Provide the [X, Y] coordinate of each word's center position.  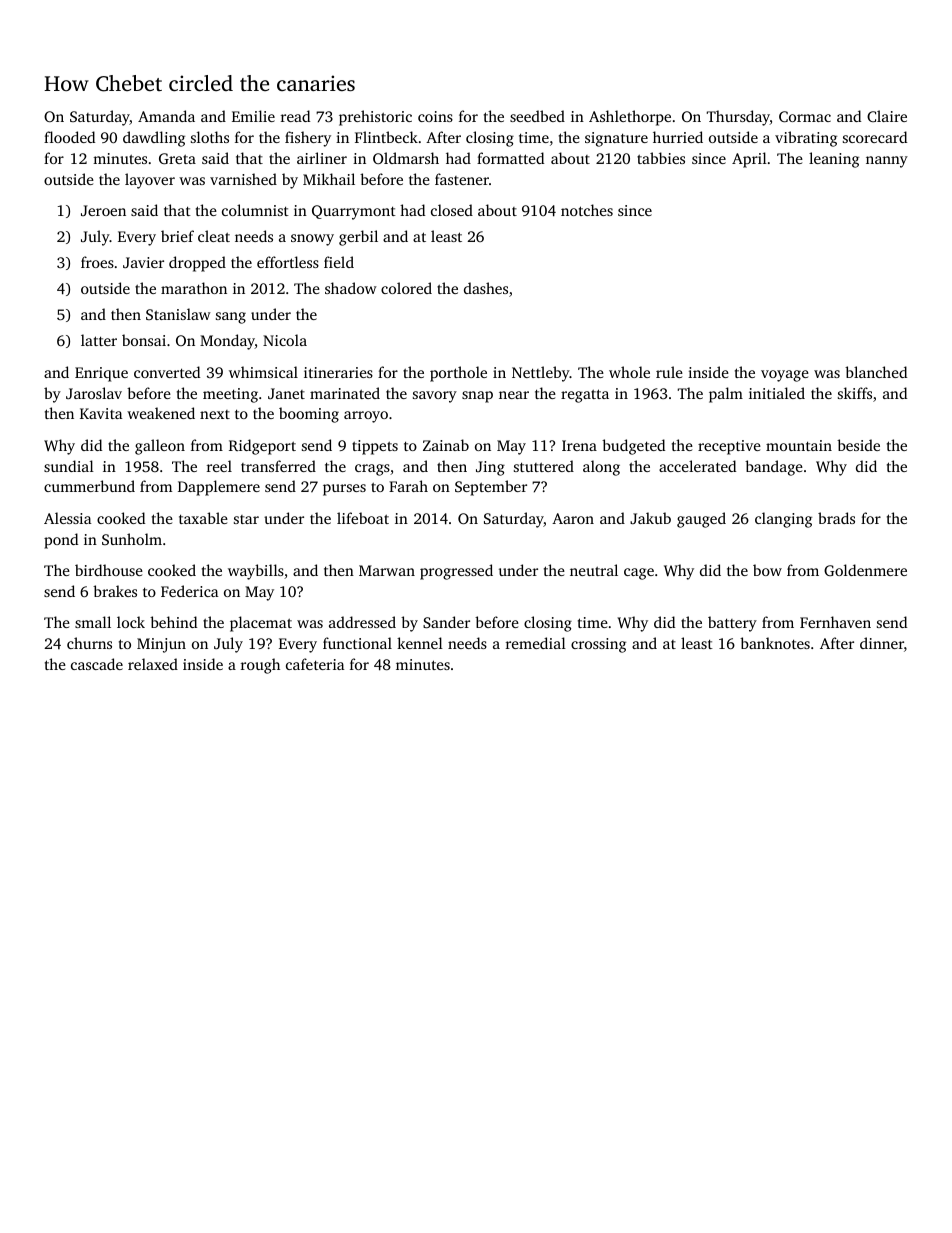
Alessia [68, 518]
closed [452, 210]
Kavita [101, 413]
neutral [594, 570]
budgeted [633, 447]
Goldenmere [865, 570]
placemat [261, 624]
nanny [887, 162]
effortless [288, 262]
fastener [462, 179]
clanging [783, 520]
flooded [69, 137]
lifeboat [363, 518]
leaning [834, 160]
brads [836, 518]
